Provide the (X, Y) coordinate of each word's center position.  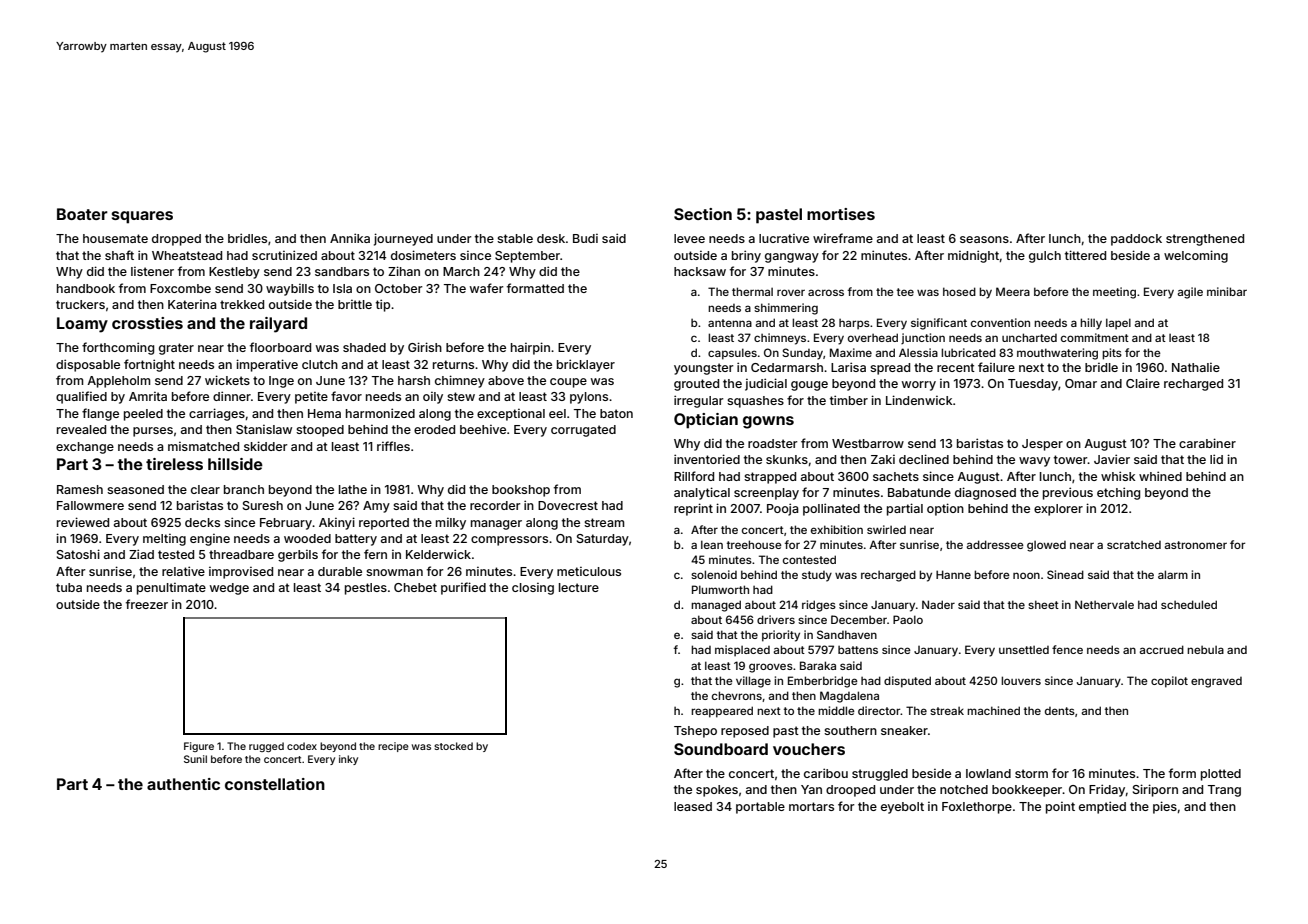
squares (142, 217)
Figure (199, 747)
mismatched (203, 446)
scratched (1134, 545)
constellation (275, 784)
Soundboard (721, 749)
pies (1165, 807)
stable (515, 238)
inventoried (707, 459)
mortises (841, 214)
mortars (811, 806)
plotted (1221, 775)
